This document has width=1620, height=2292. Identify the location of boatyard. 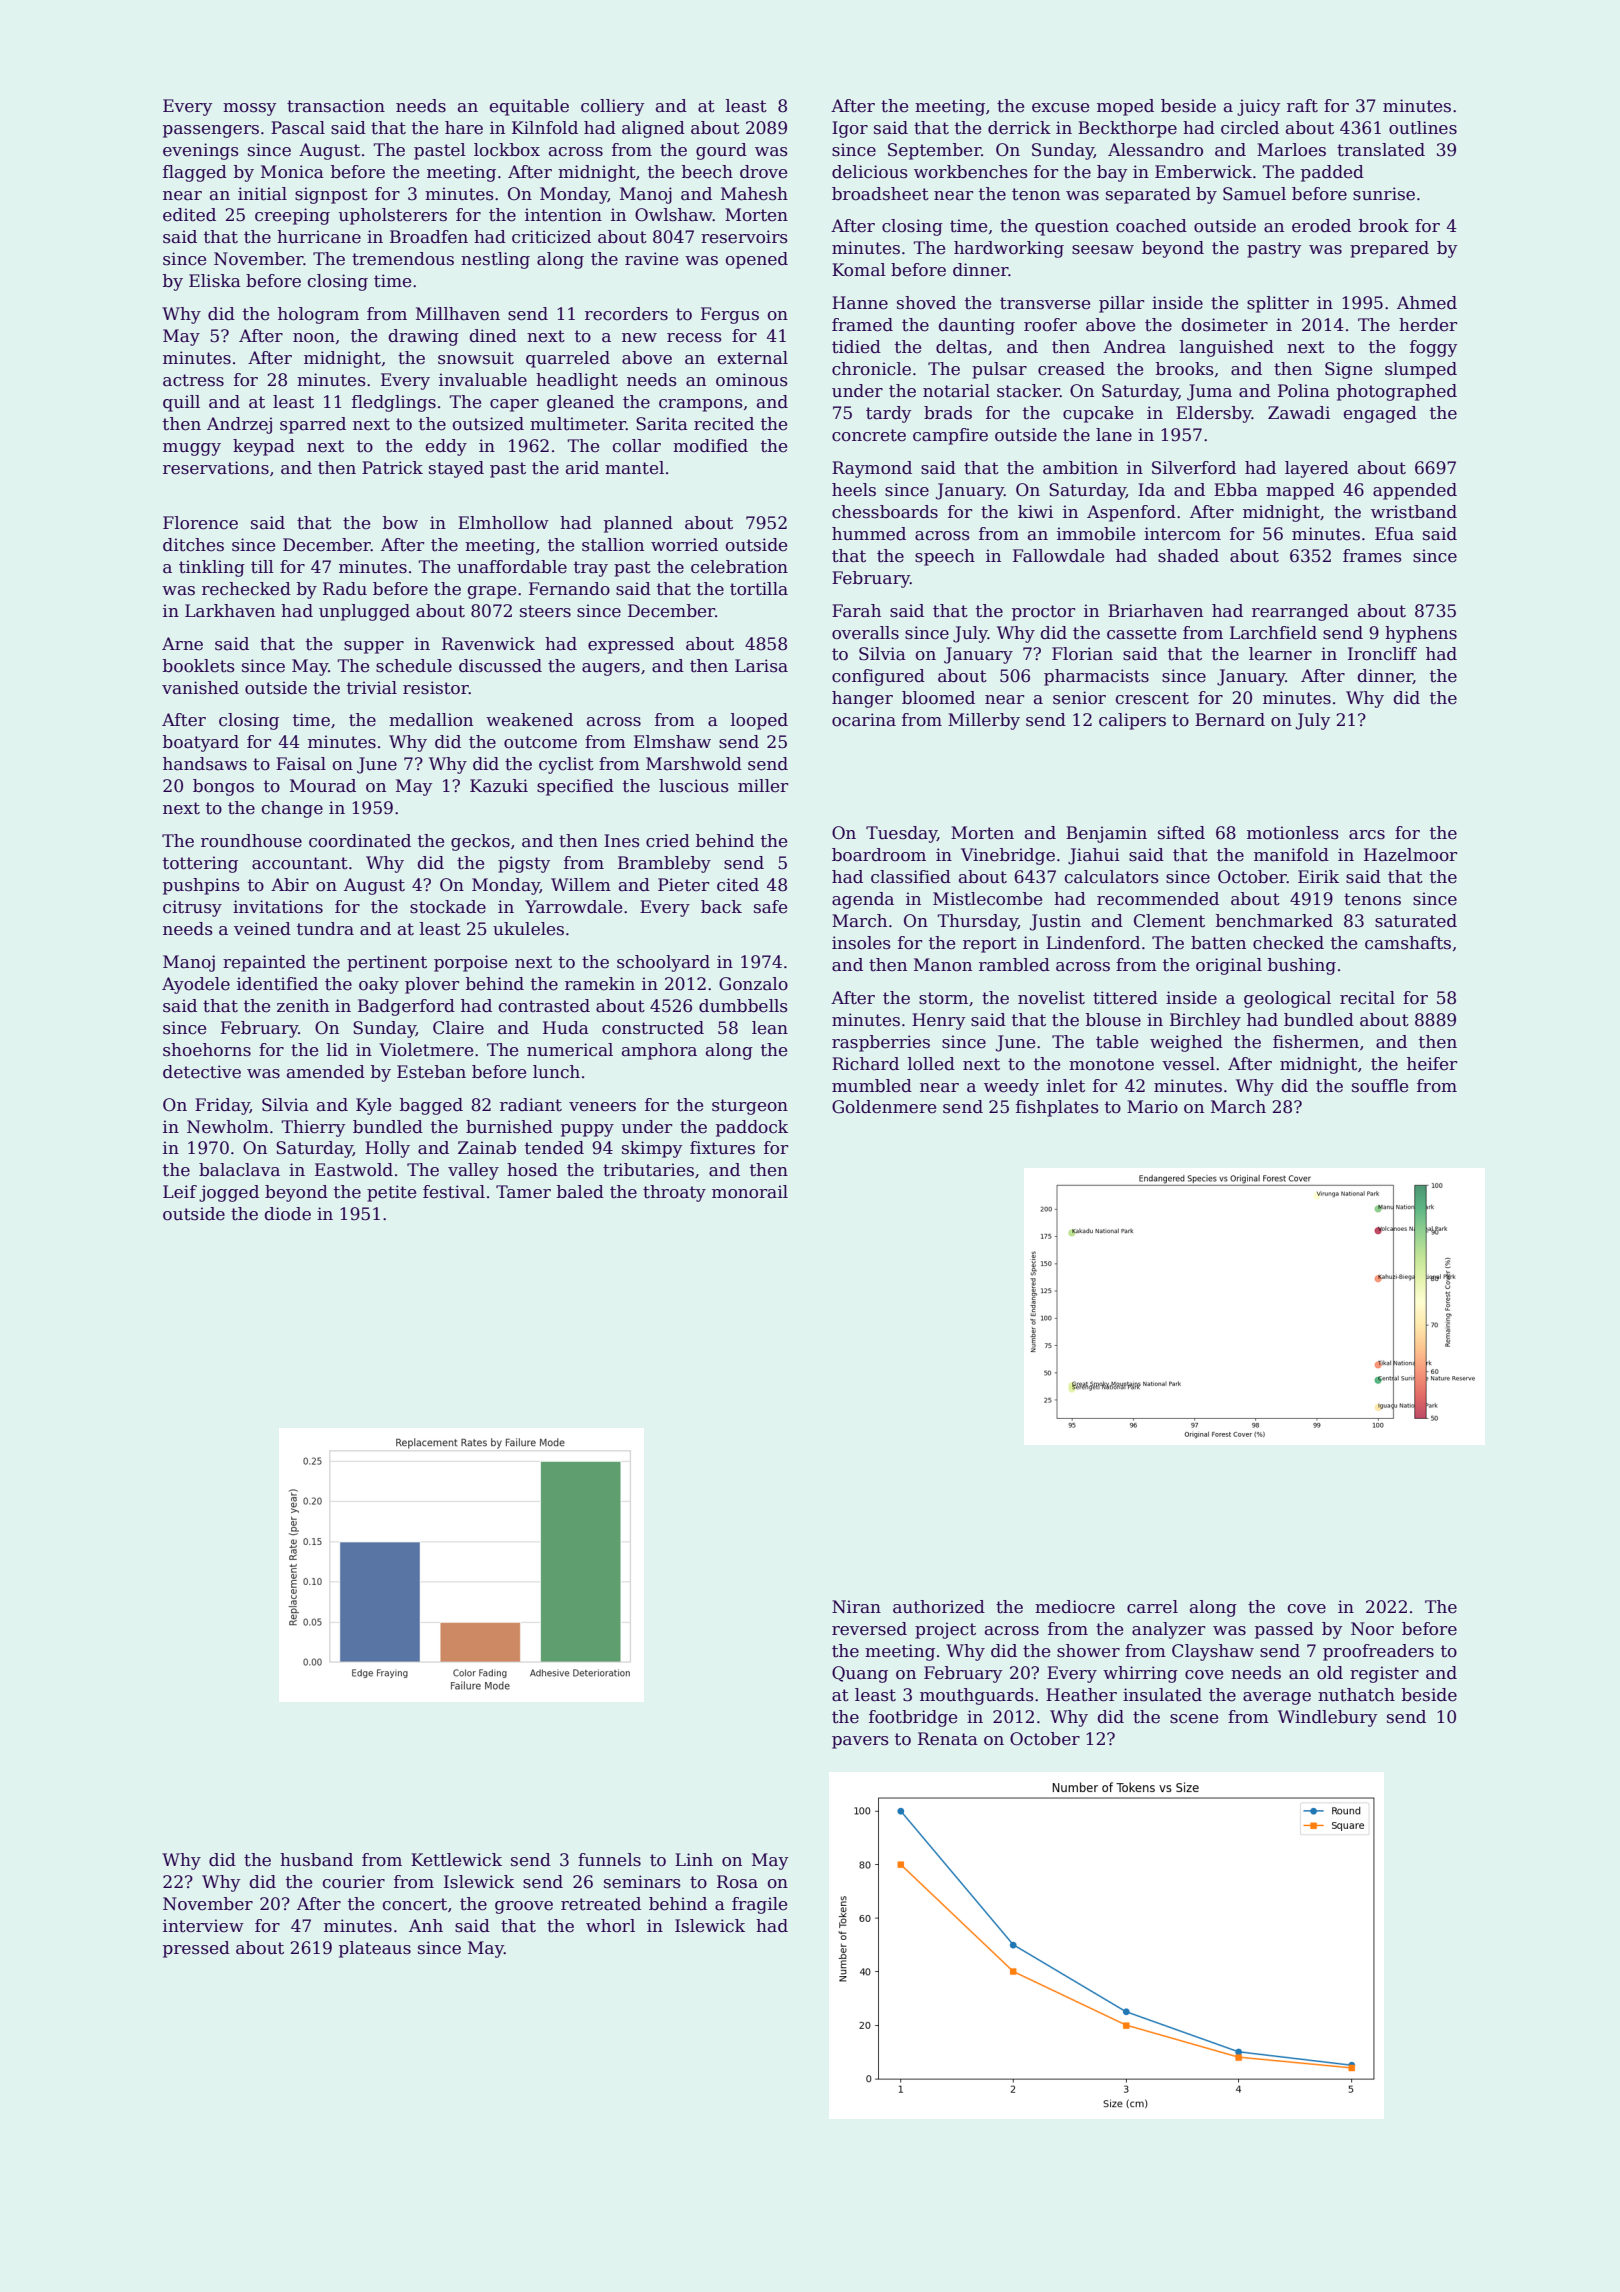
(201, 743).
